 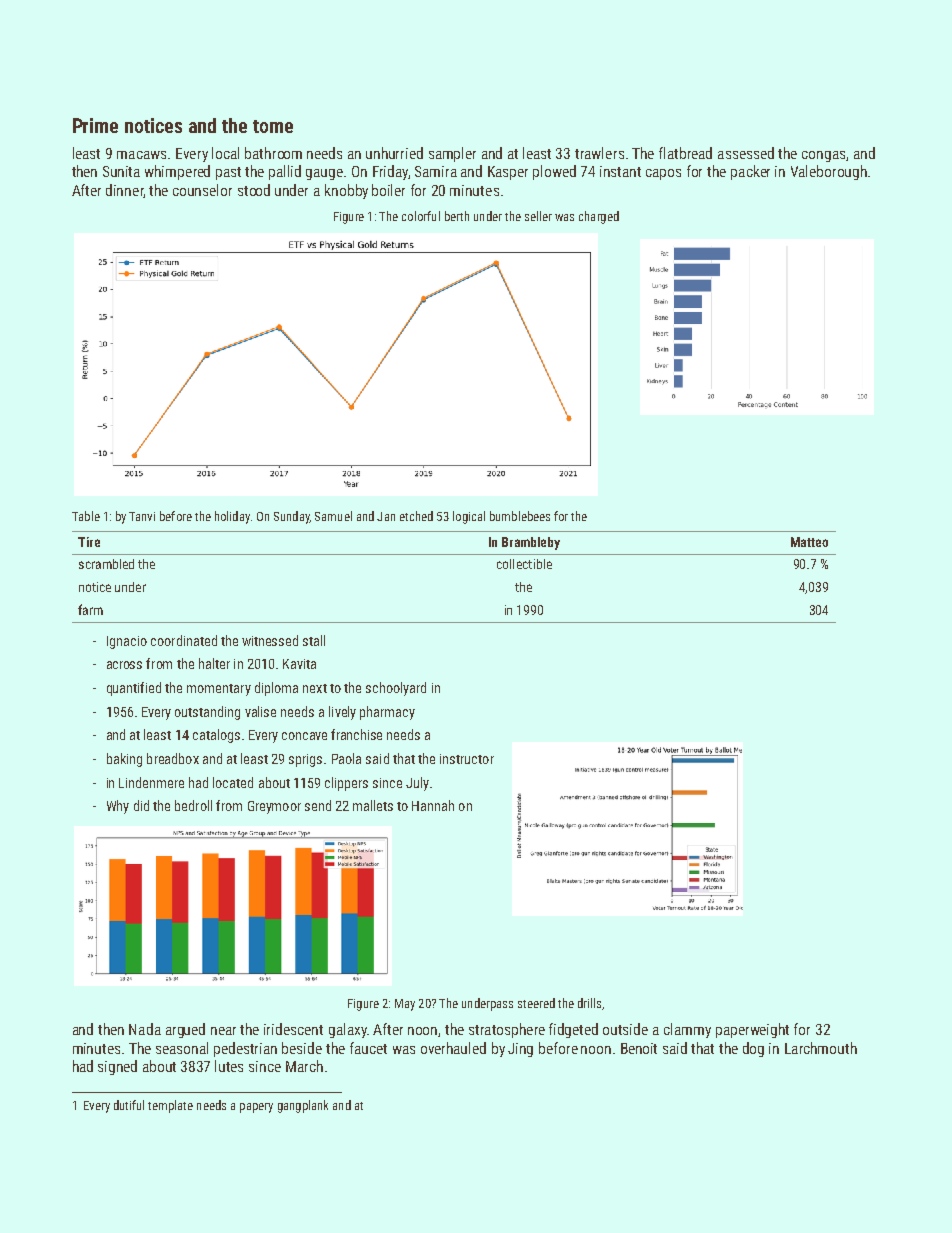 I want to click on template, so click(x=170, y=1106).
